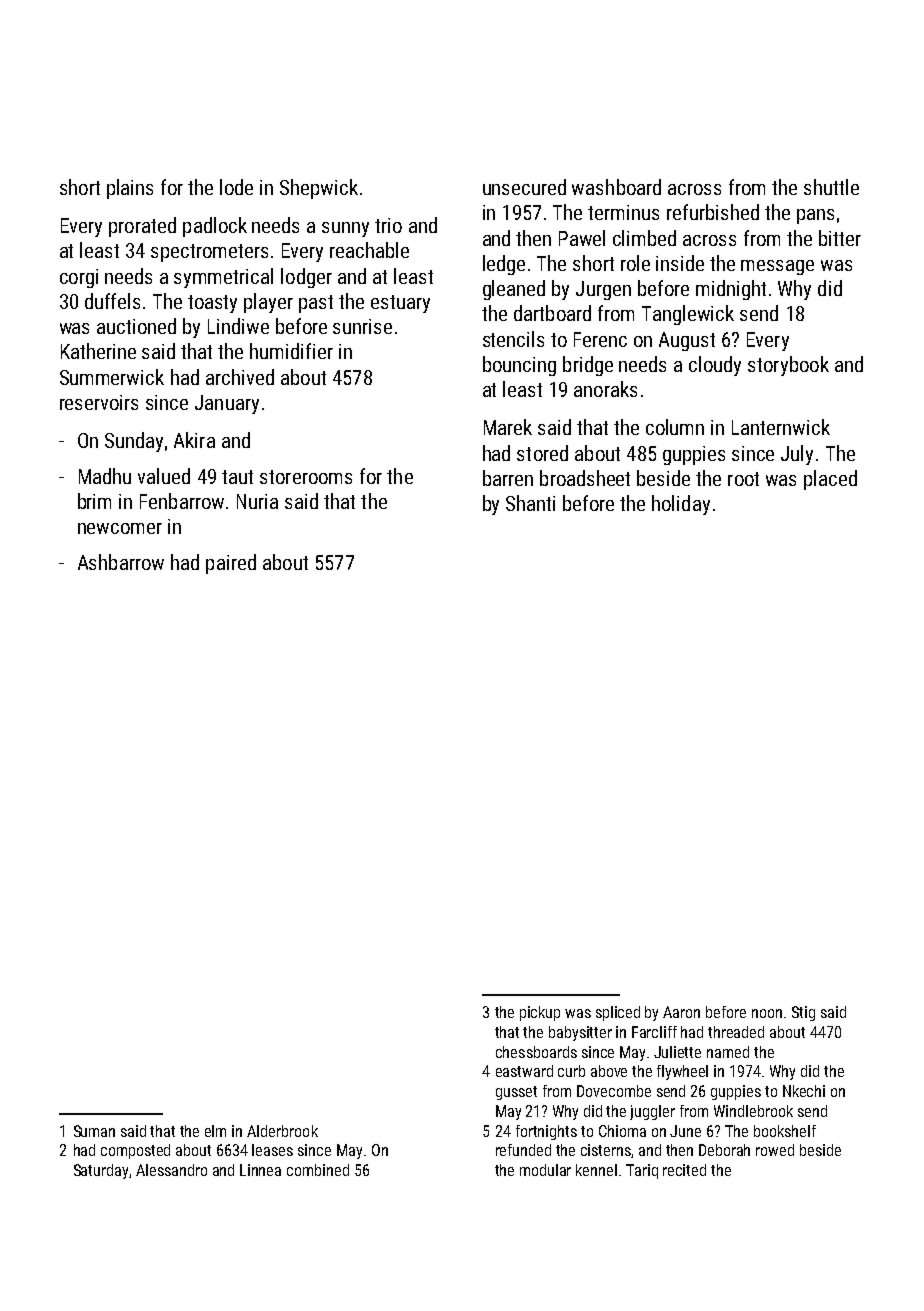 This screenshot has width=924, height=1311. What do you see at coordinates (530, 503) in the screenshot?
I see `Shanti` at bounding box center [530, 503].
